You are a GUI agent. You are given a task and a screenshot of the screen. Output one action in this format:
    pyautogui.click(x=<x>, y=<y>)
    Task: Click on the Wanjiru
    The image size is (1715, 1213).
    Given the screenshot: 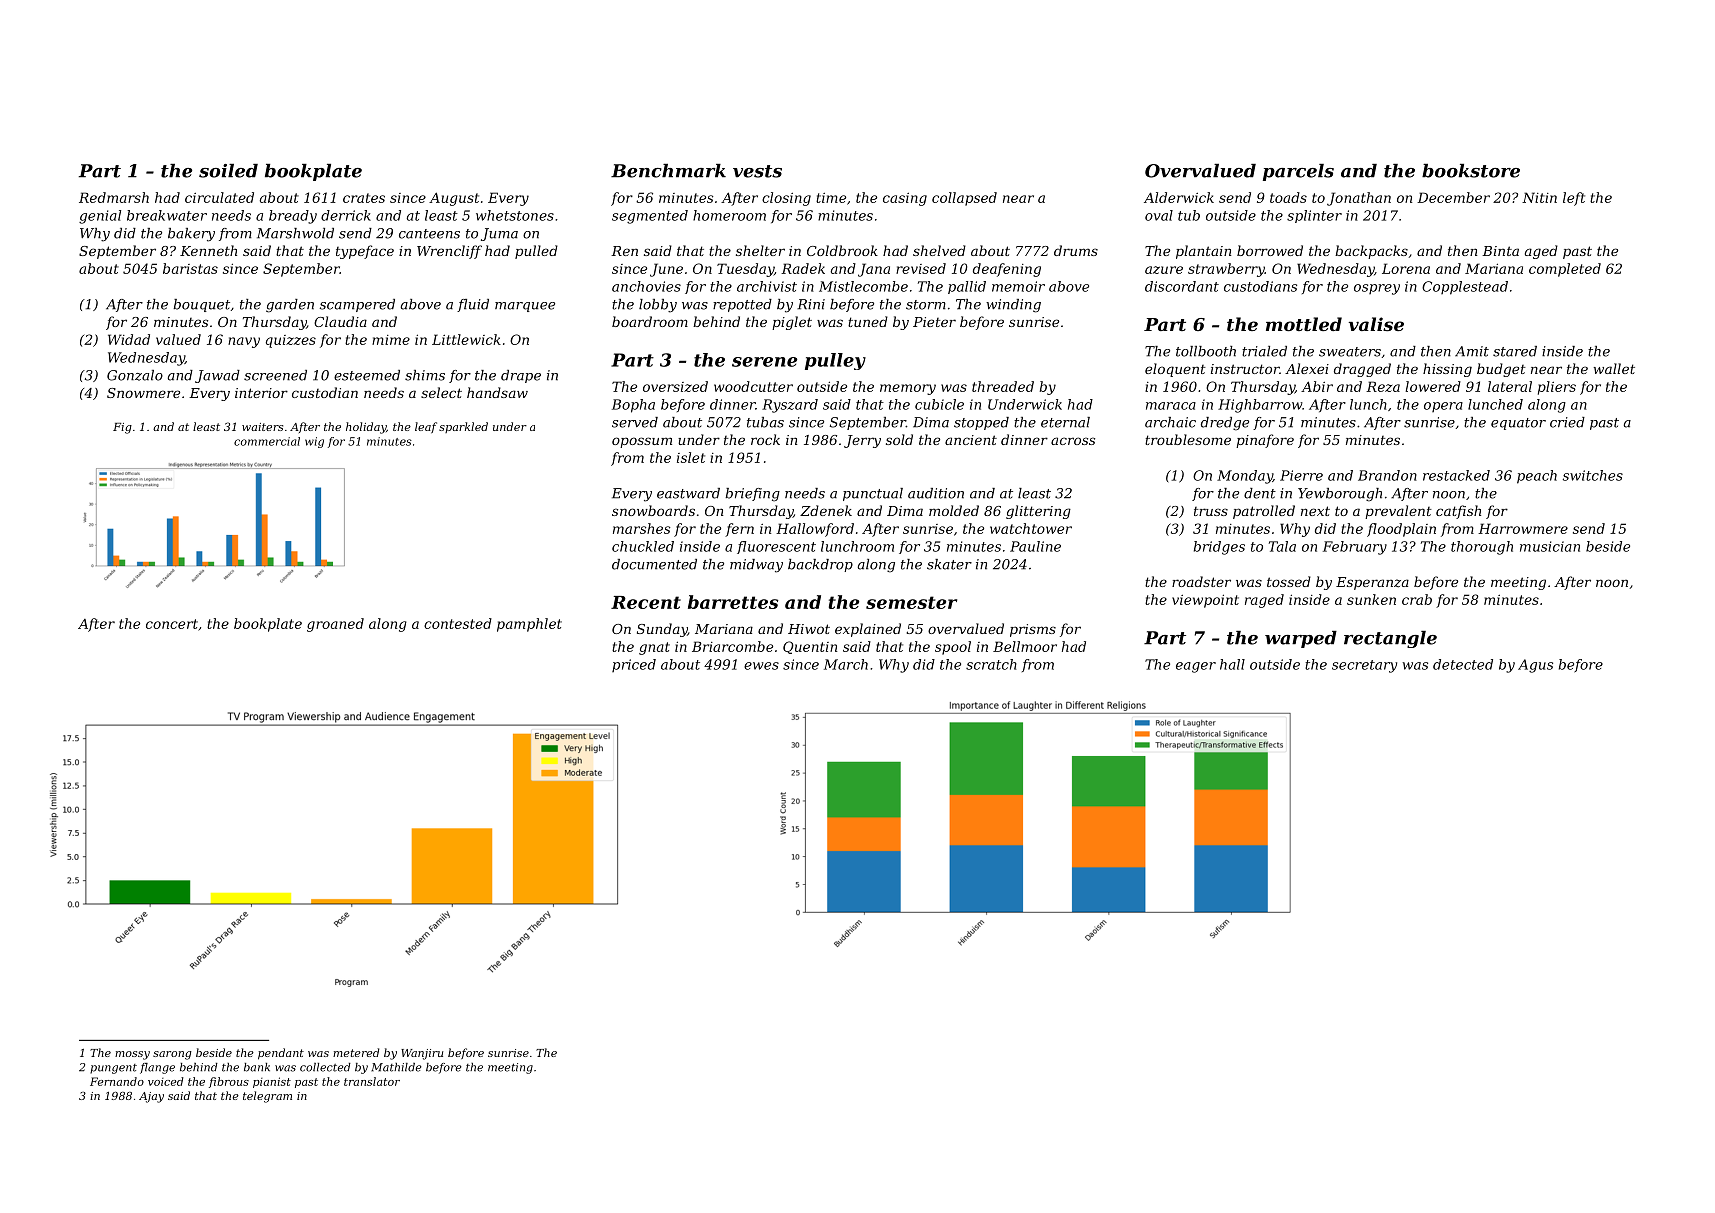 What is the action you would take?
    pyautogui.click(x=422, y=1054)
